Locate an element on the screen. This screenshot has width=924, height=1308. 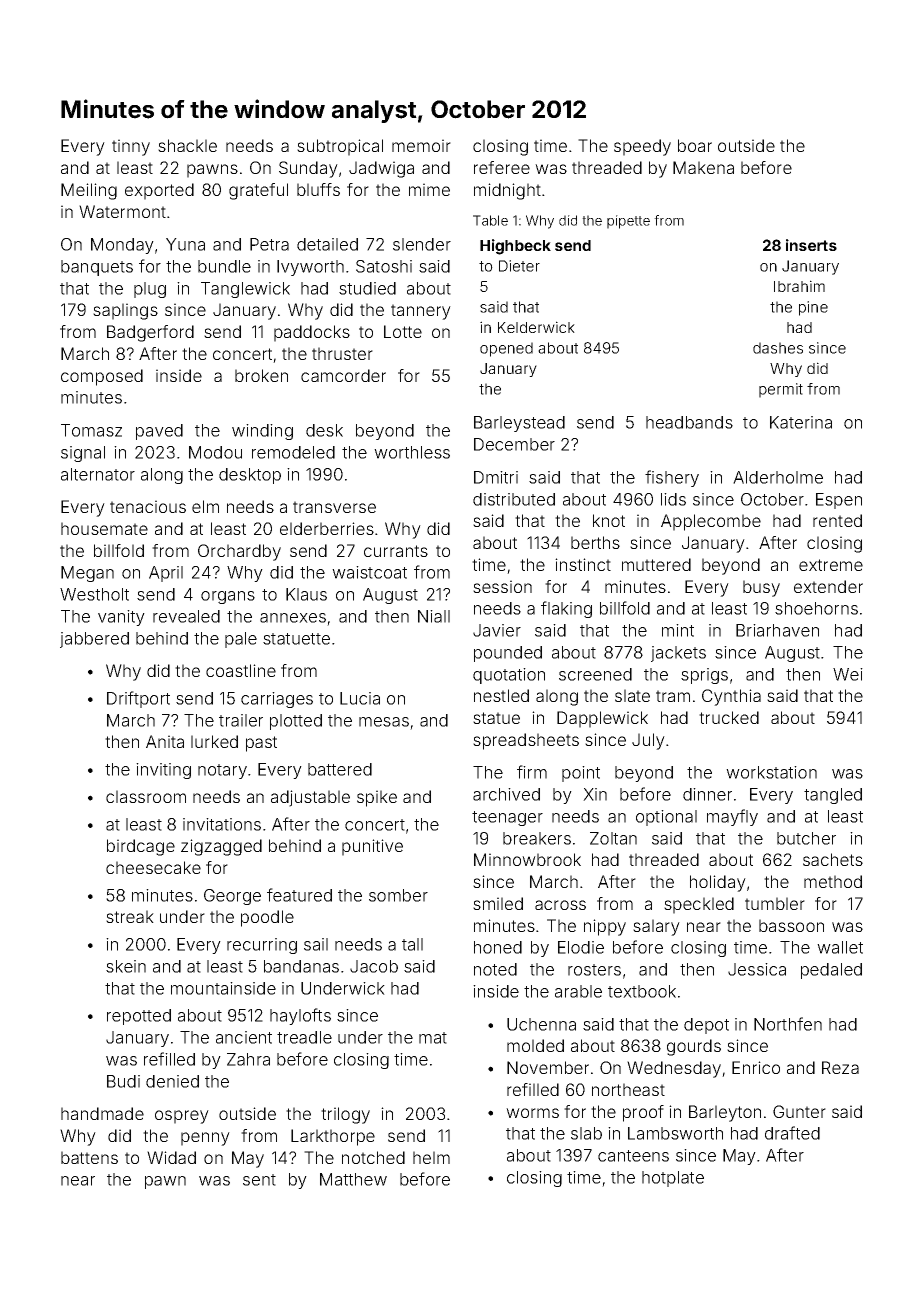
camcorder is located at coordinates (343, 375).
